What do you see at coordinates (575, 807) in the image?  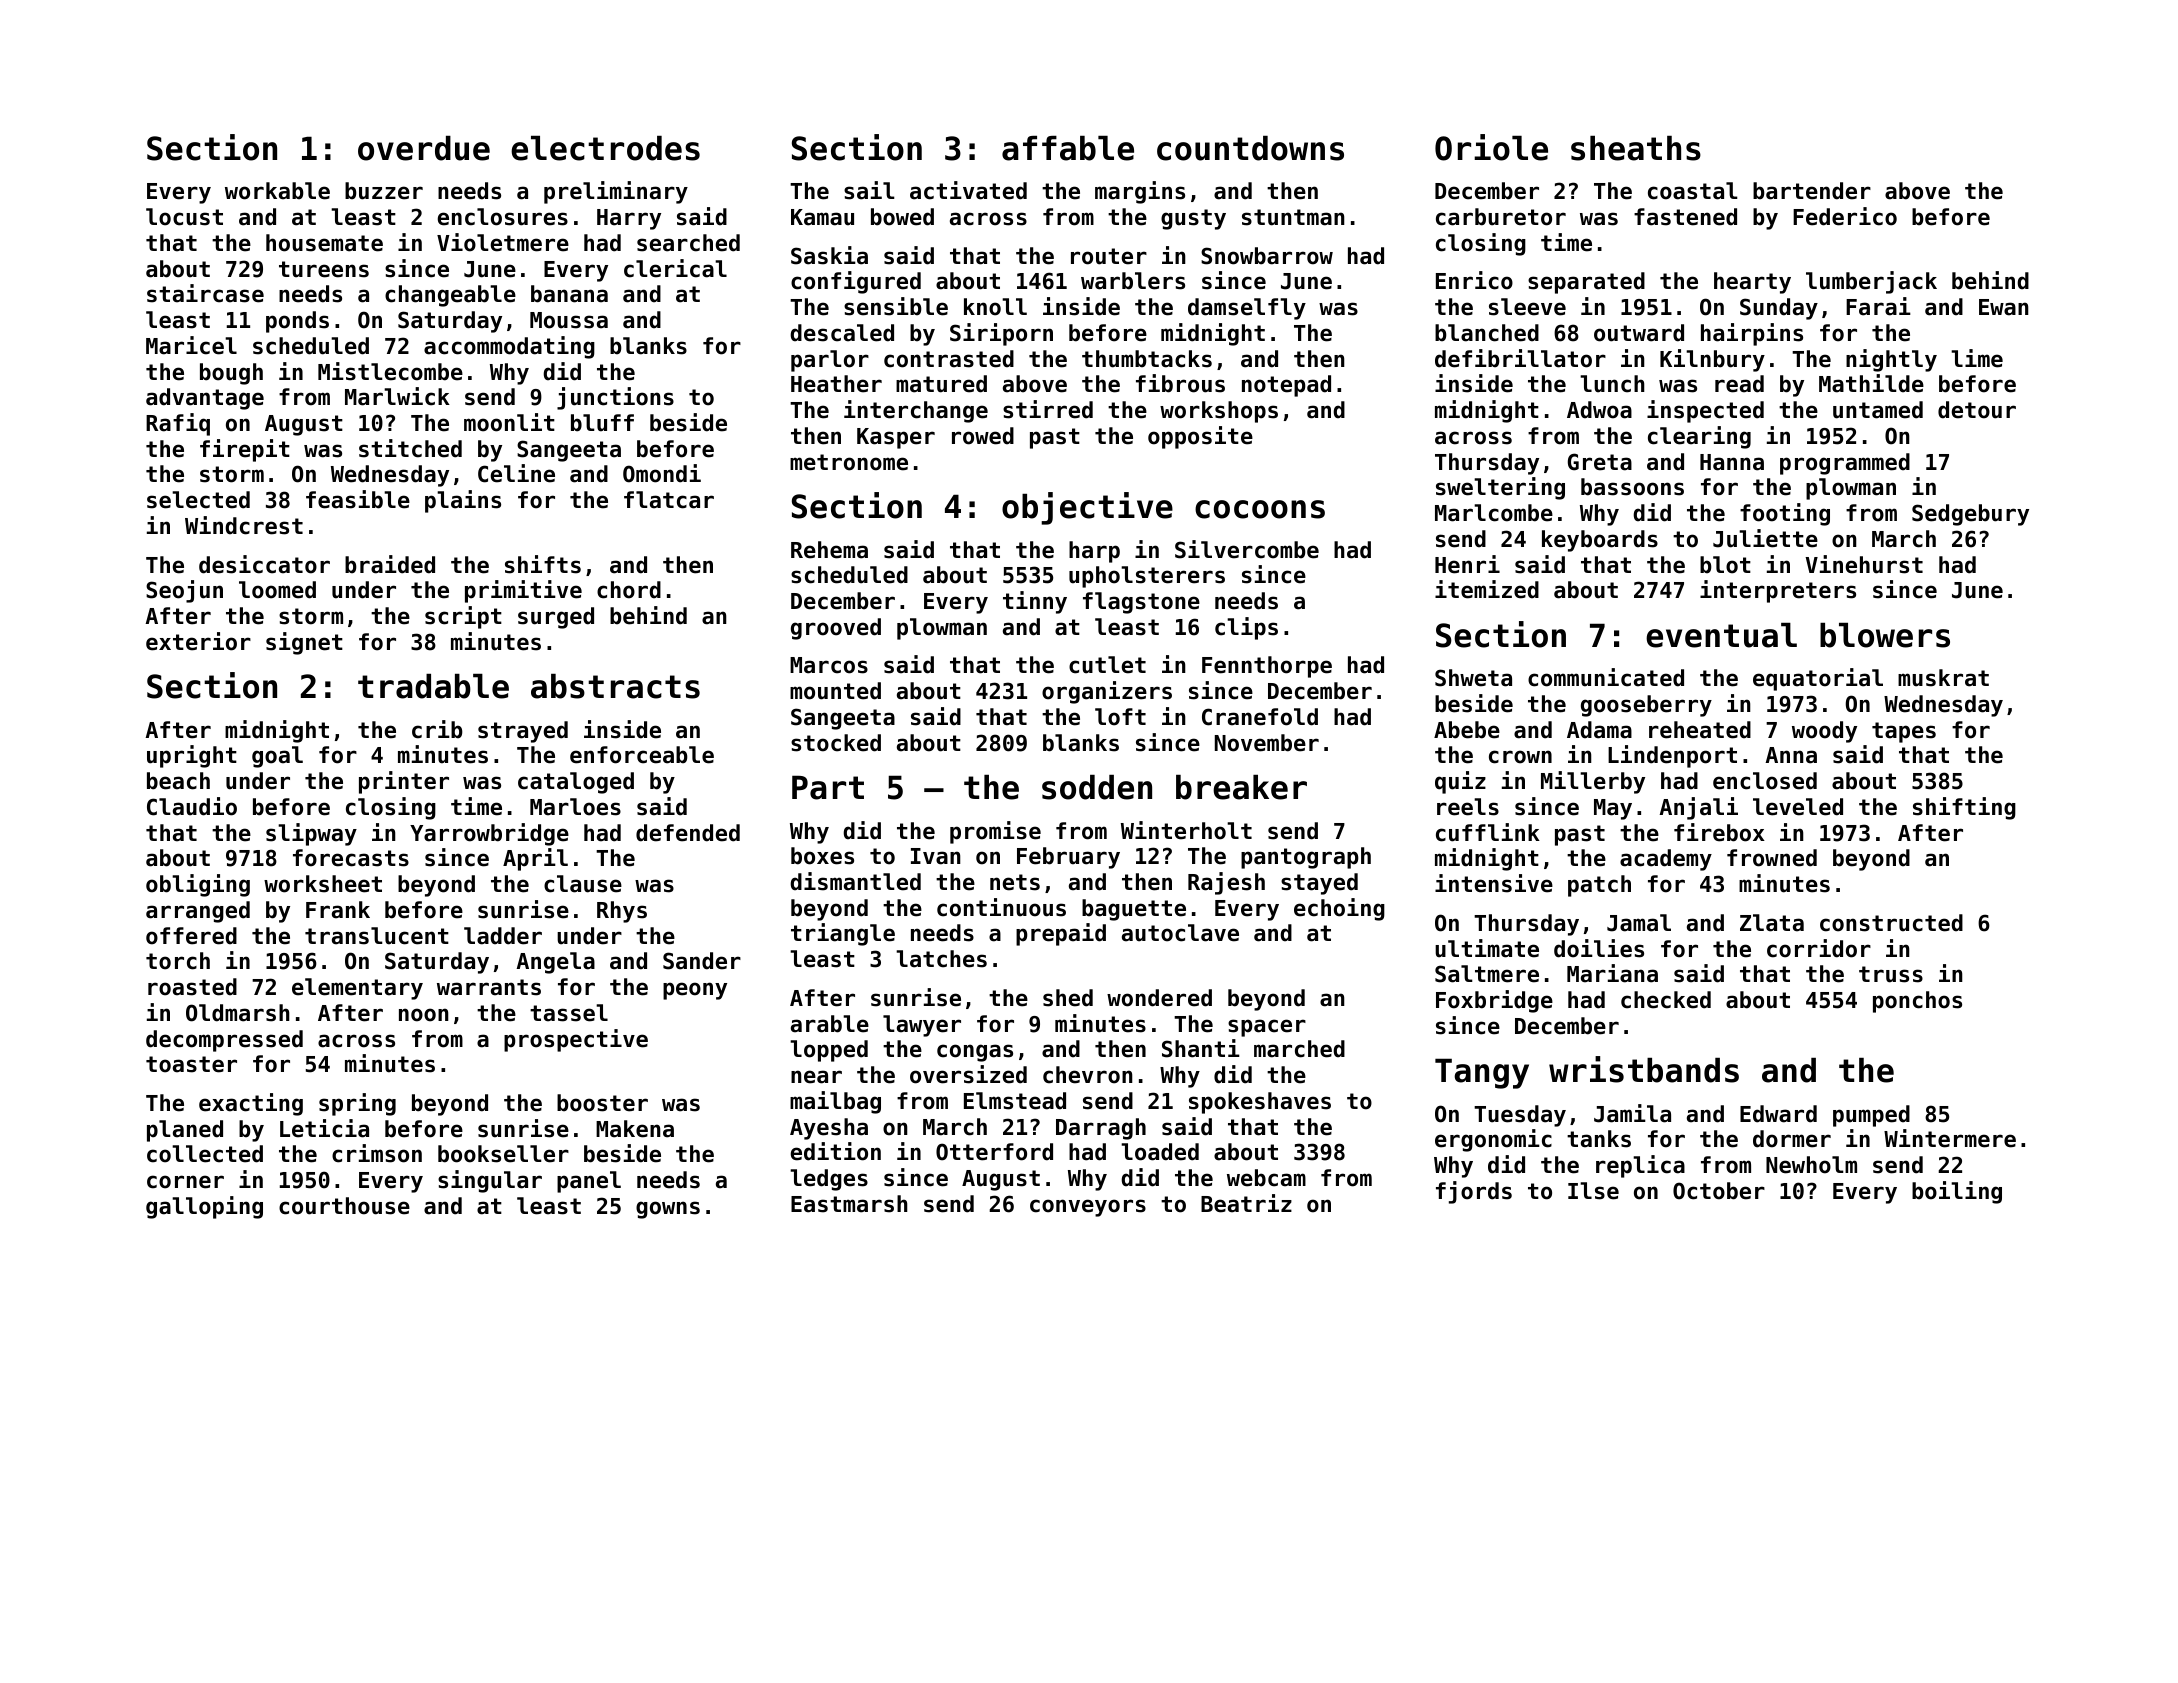 I see `Marloes` at bounding box center [575, 807].
